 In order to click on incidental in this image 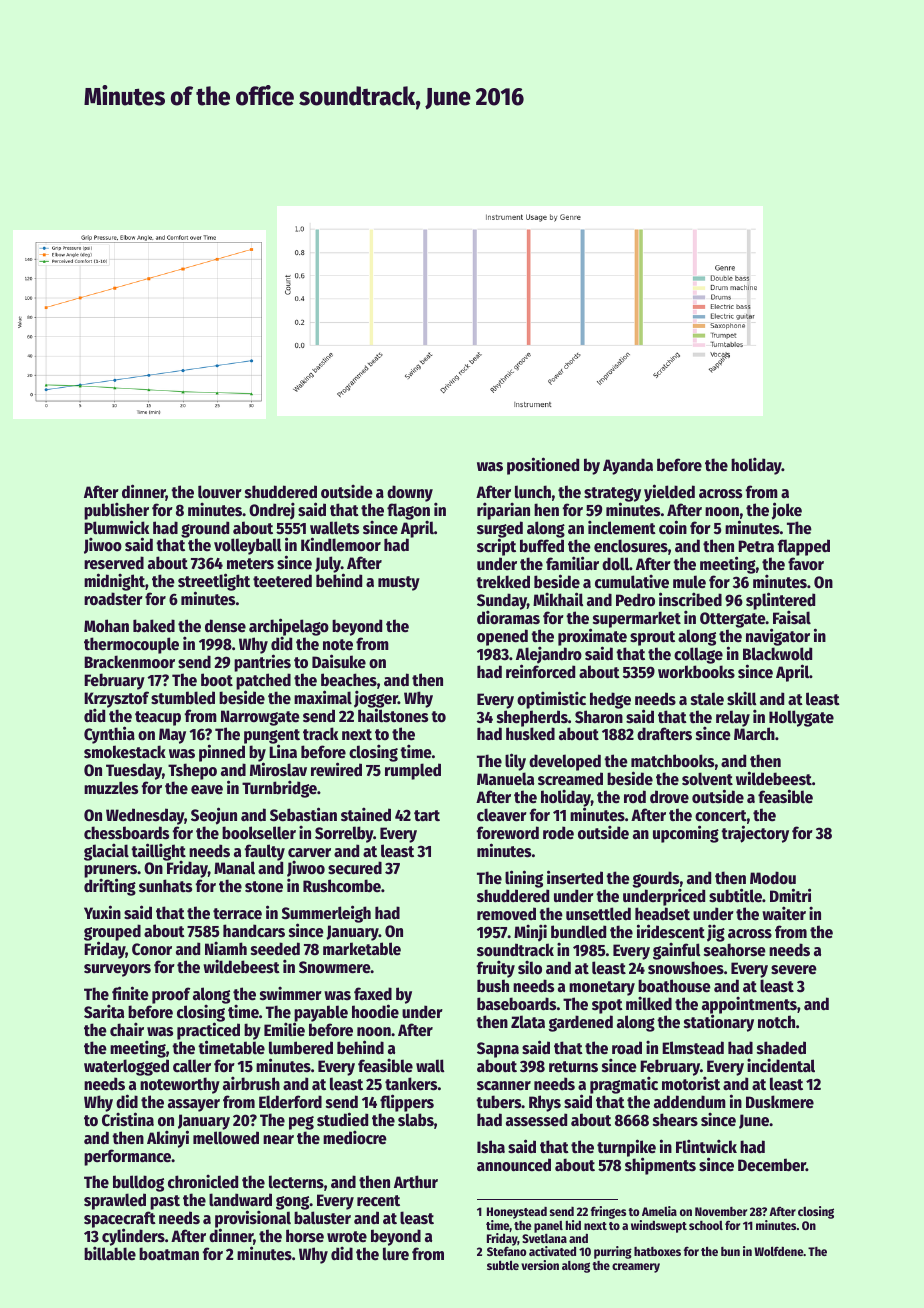, I will do `click(781, 1065)`.
